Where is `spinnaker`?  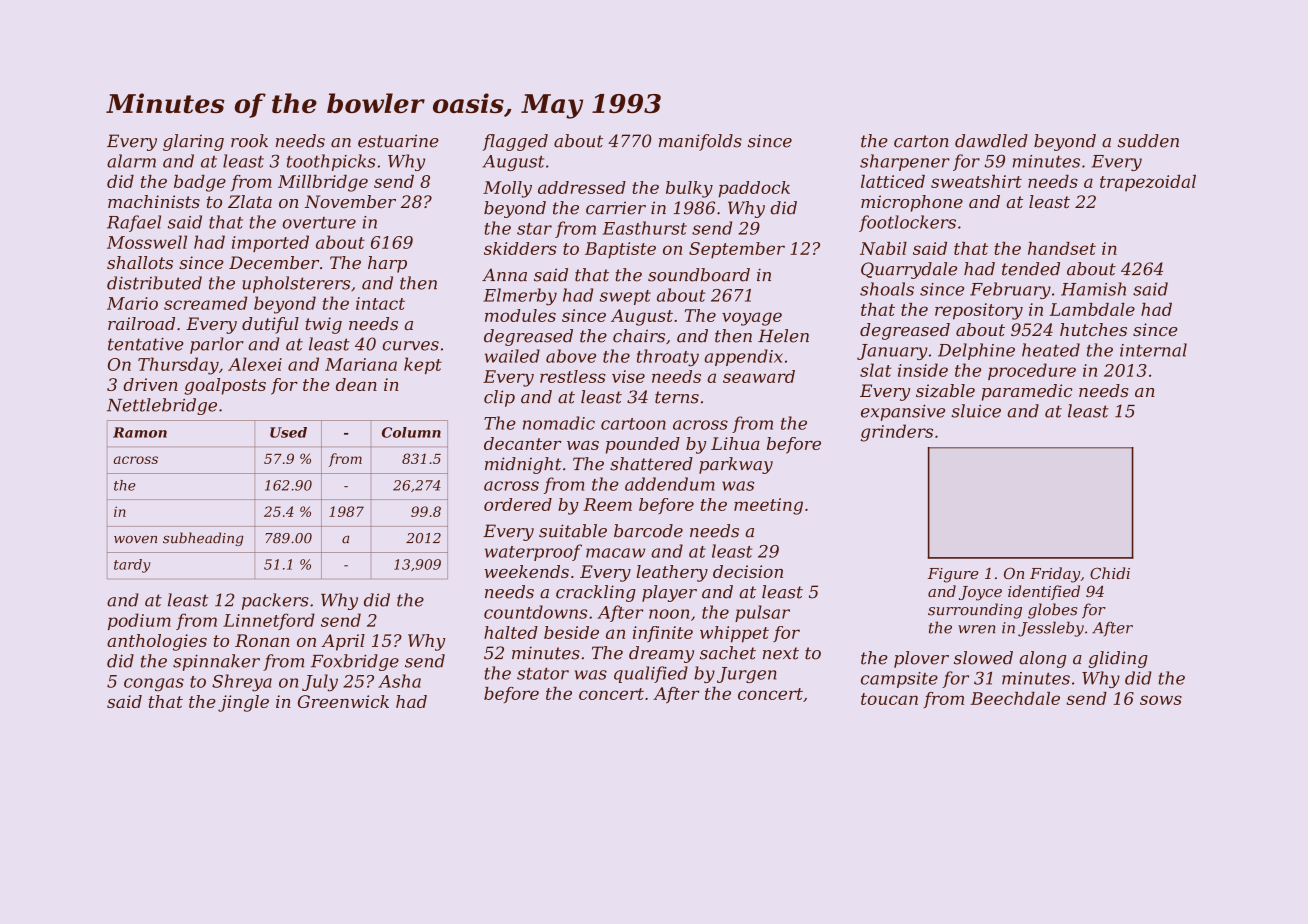 spinnaker is located at coordinates (216, 662).
